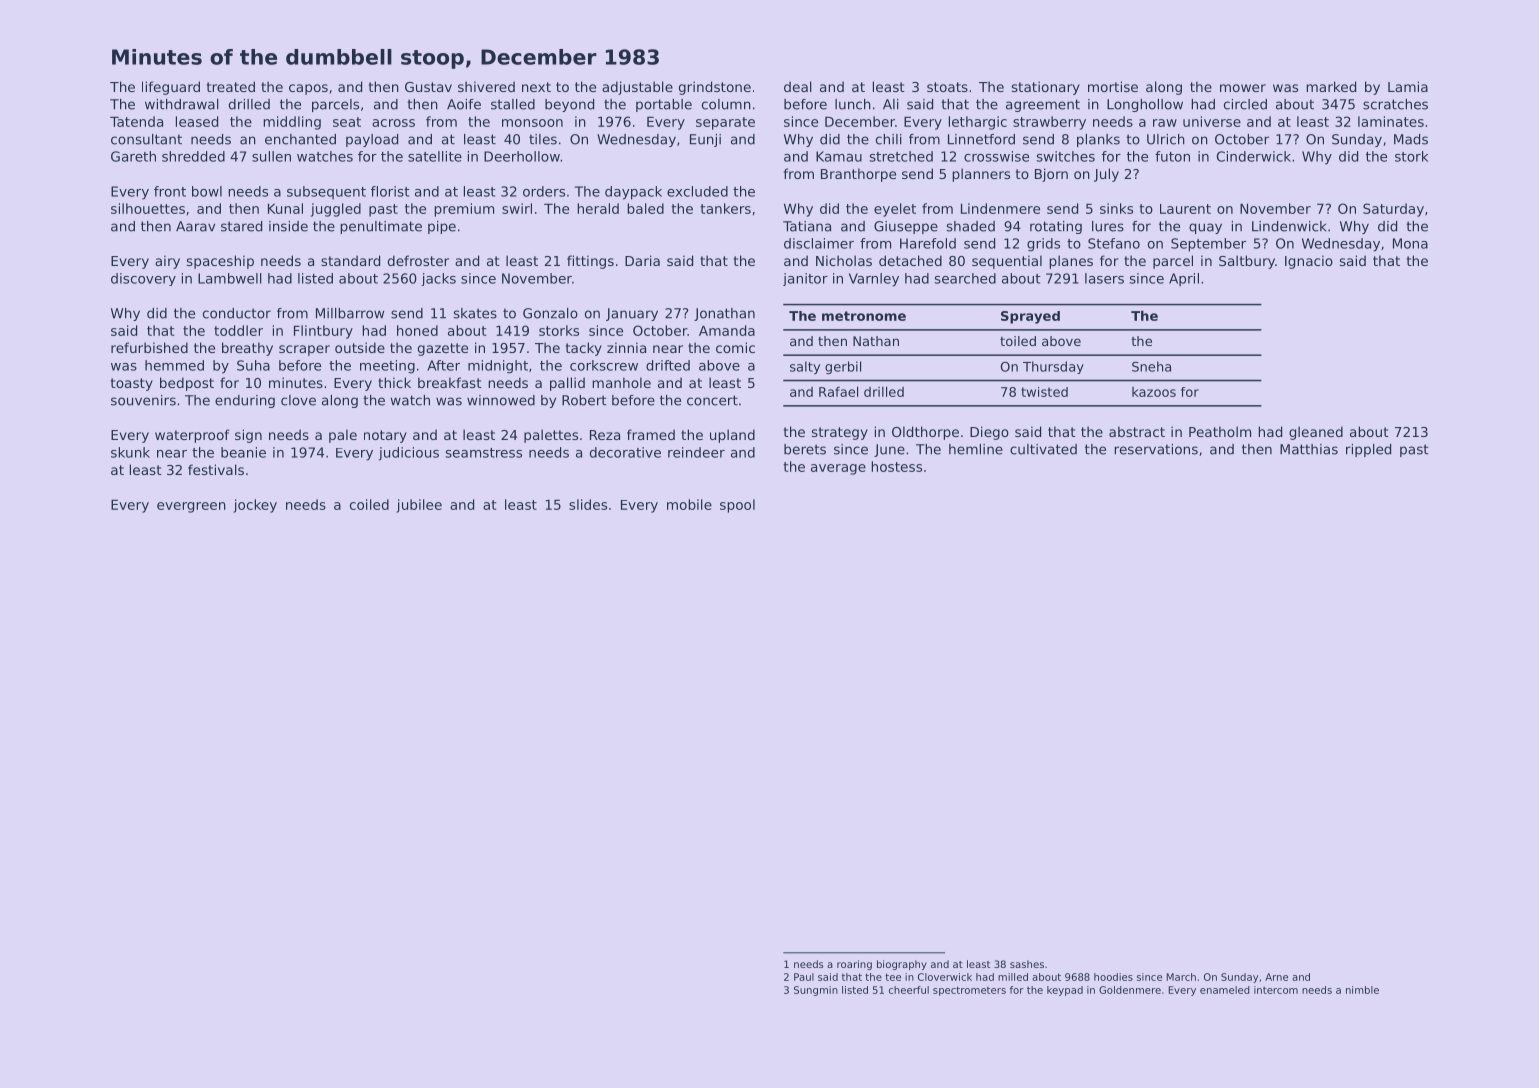  Describe the element at coordinates (854, 965) in the document. I see `roaring` at that location.
